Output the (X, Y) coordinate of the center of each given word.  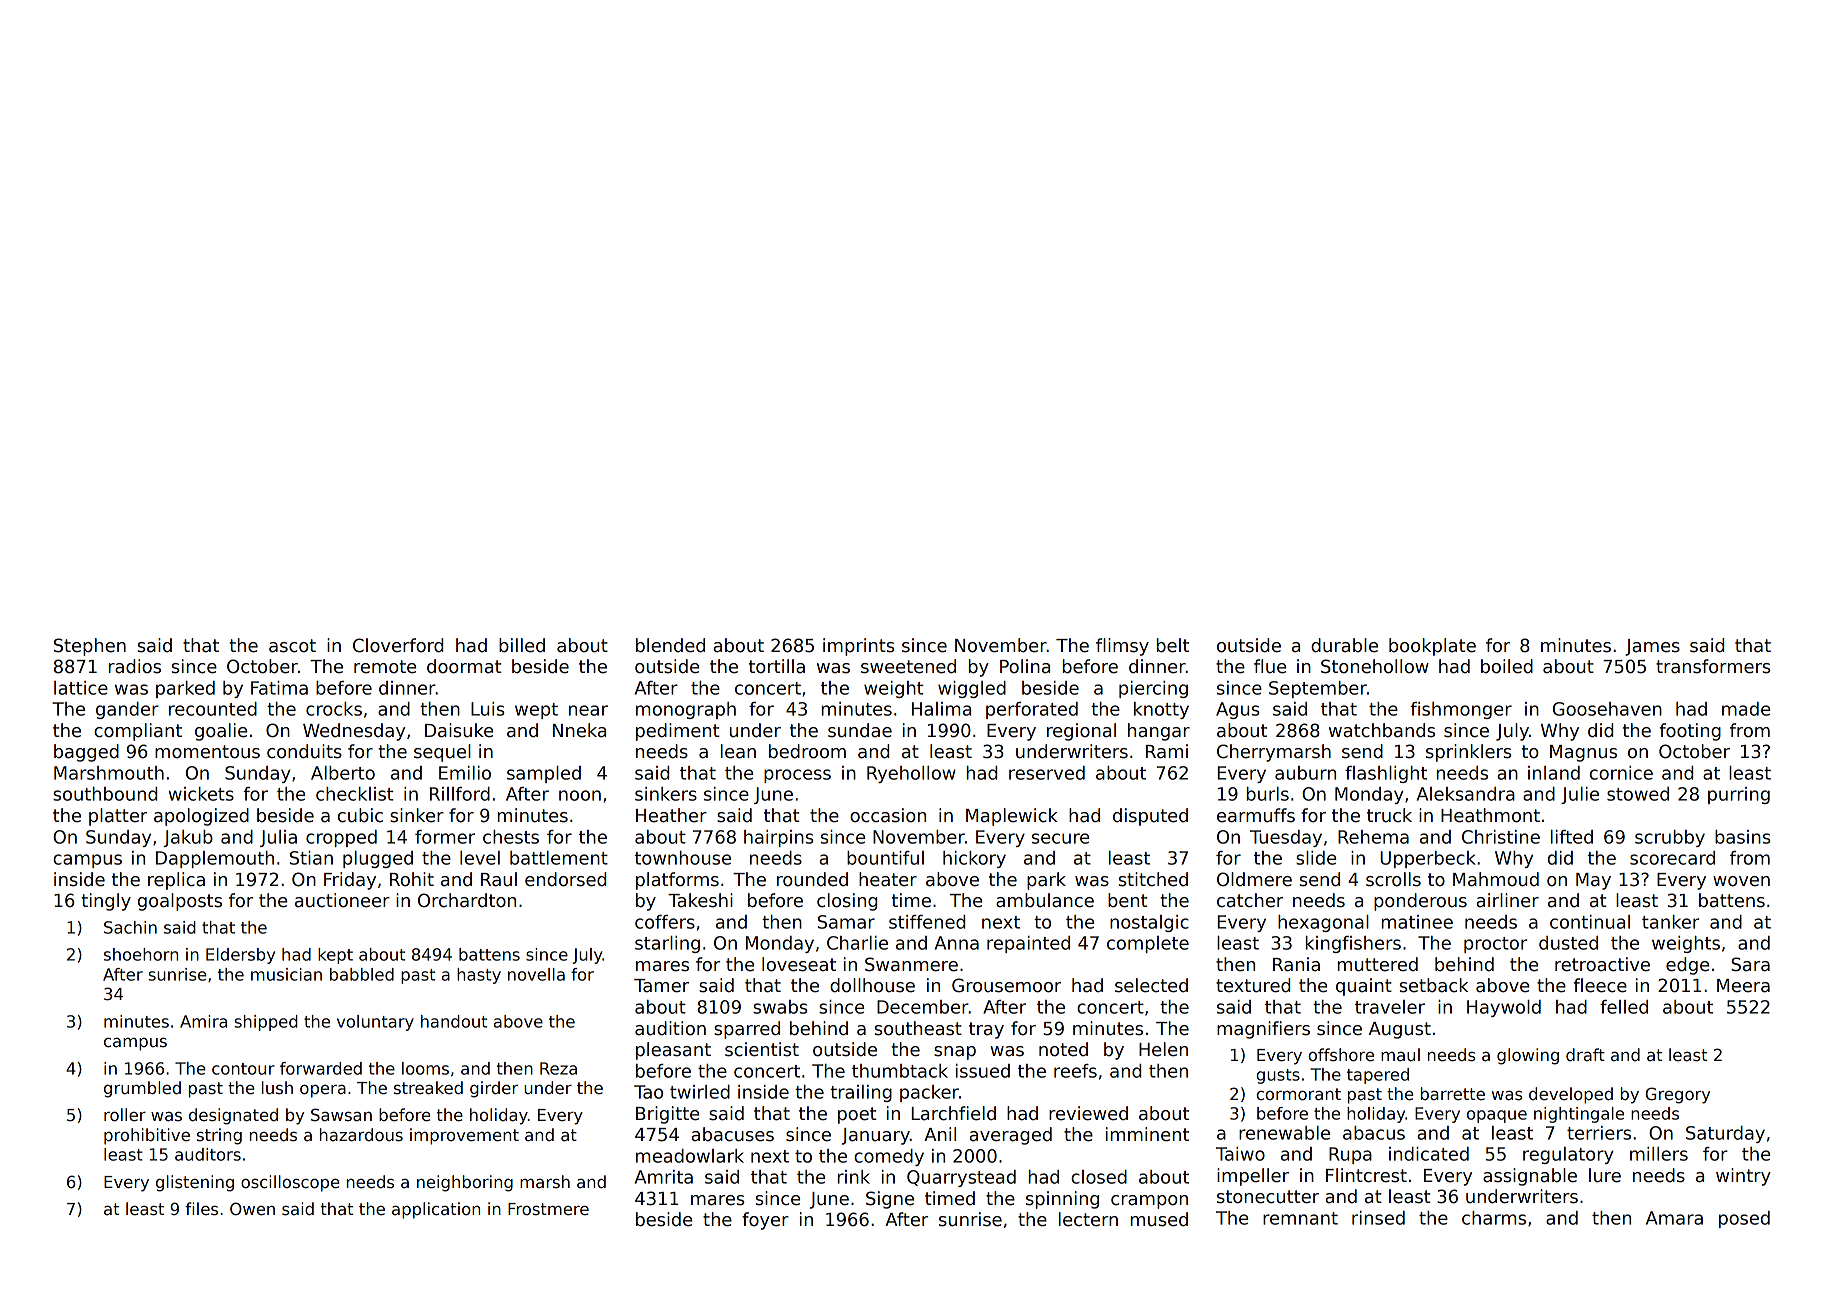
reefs (1075, 1071)
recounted (213, 709)
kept (335, 956)
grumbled (142, 1089)
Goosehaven (1607, 709)
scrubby (1670, 838)
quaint (1364, 987)
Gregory (1678, 1095)
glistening (195, 1183)
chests (511, 837)
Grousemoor (1006, 985)
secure (1060, 838)
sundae (860, 730)
